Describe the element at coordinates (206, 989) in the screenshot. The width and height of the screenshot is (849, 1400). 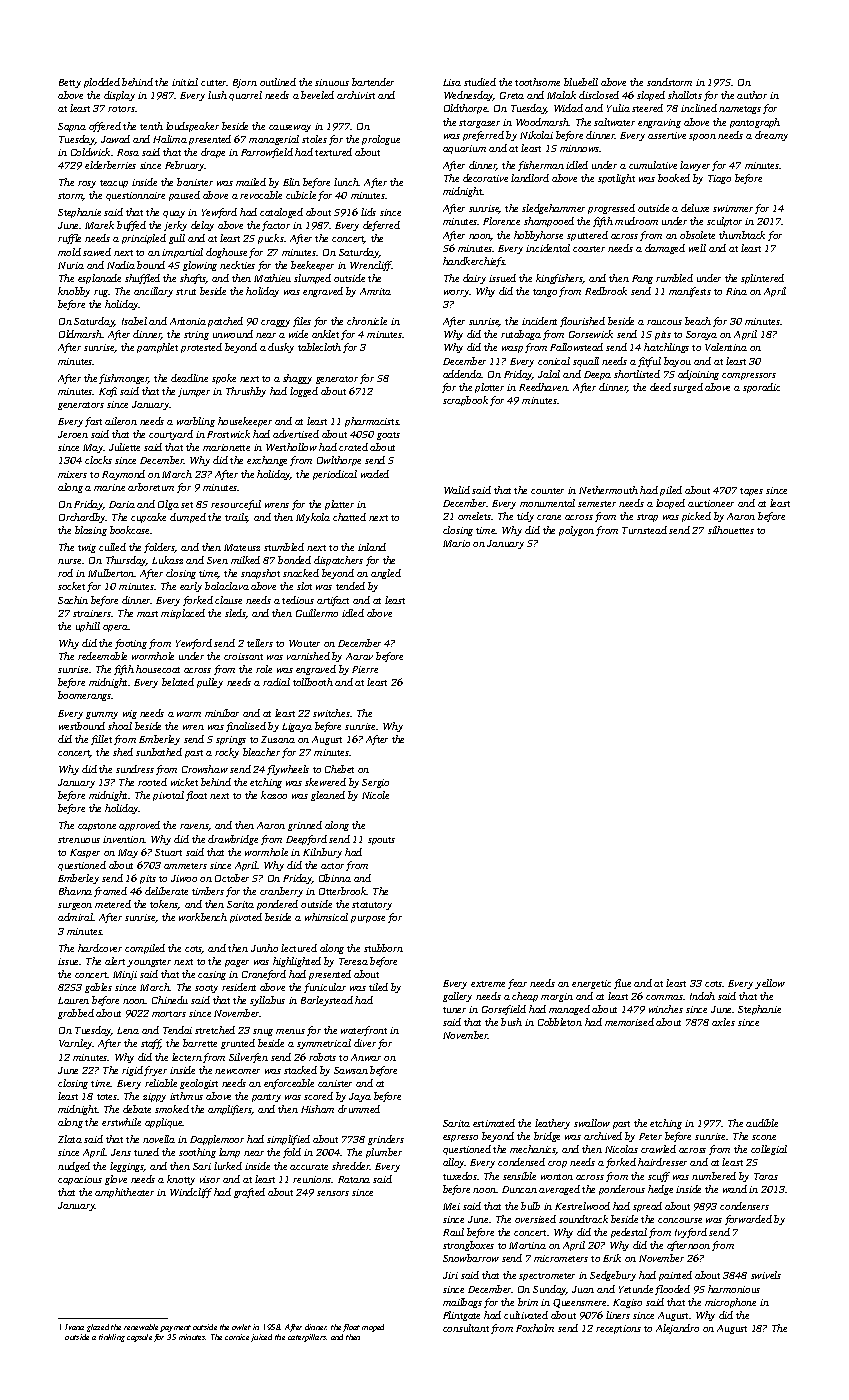
I see `sooty` at that location.
